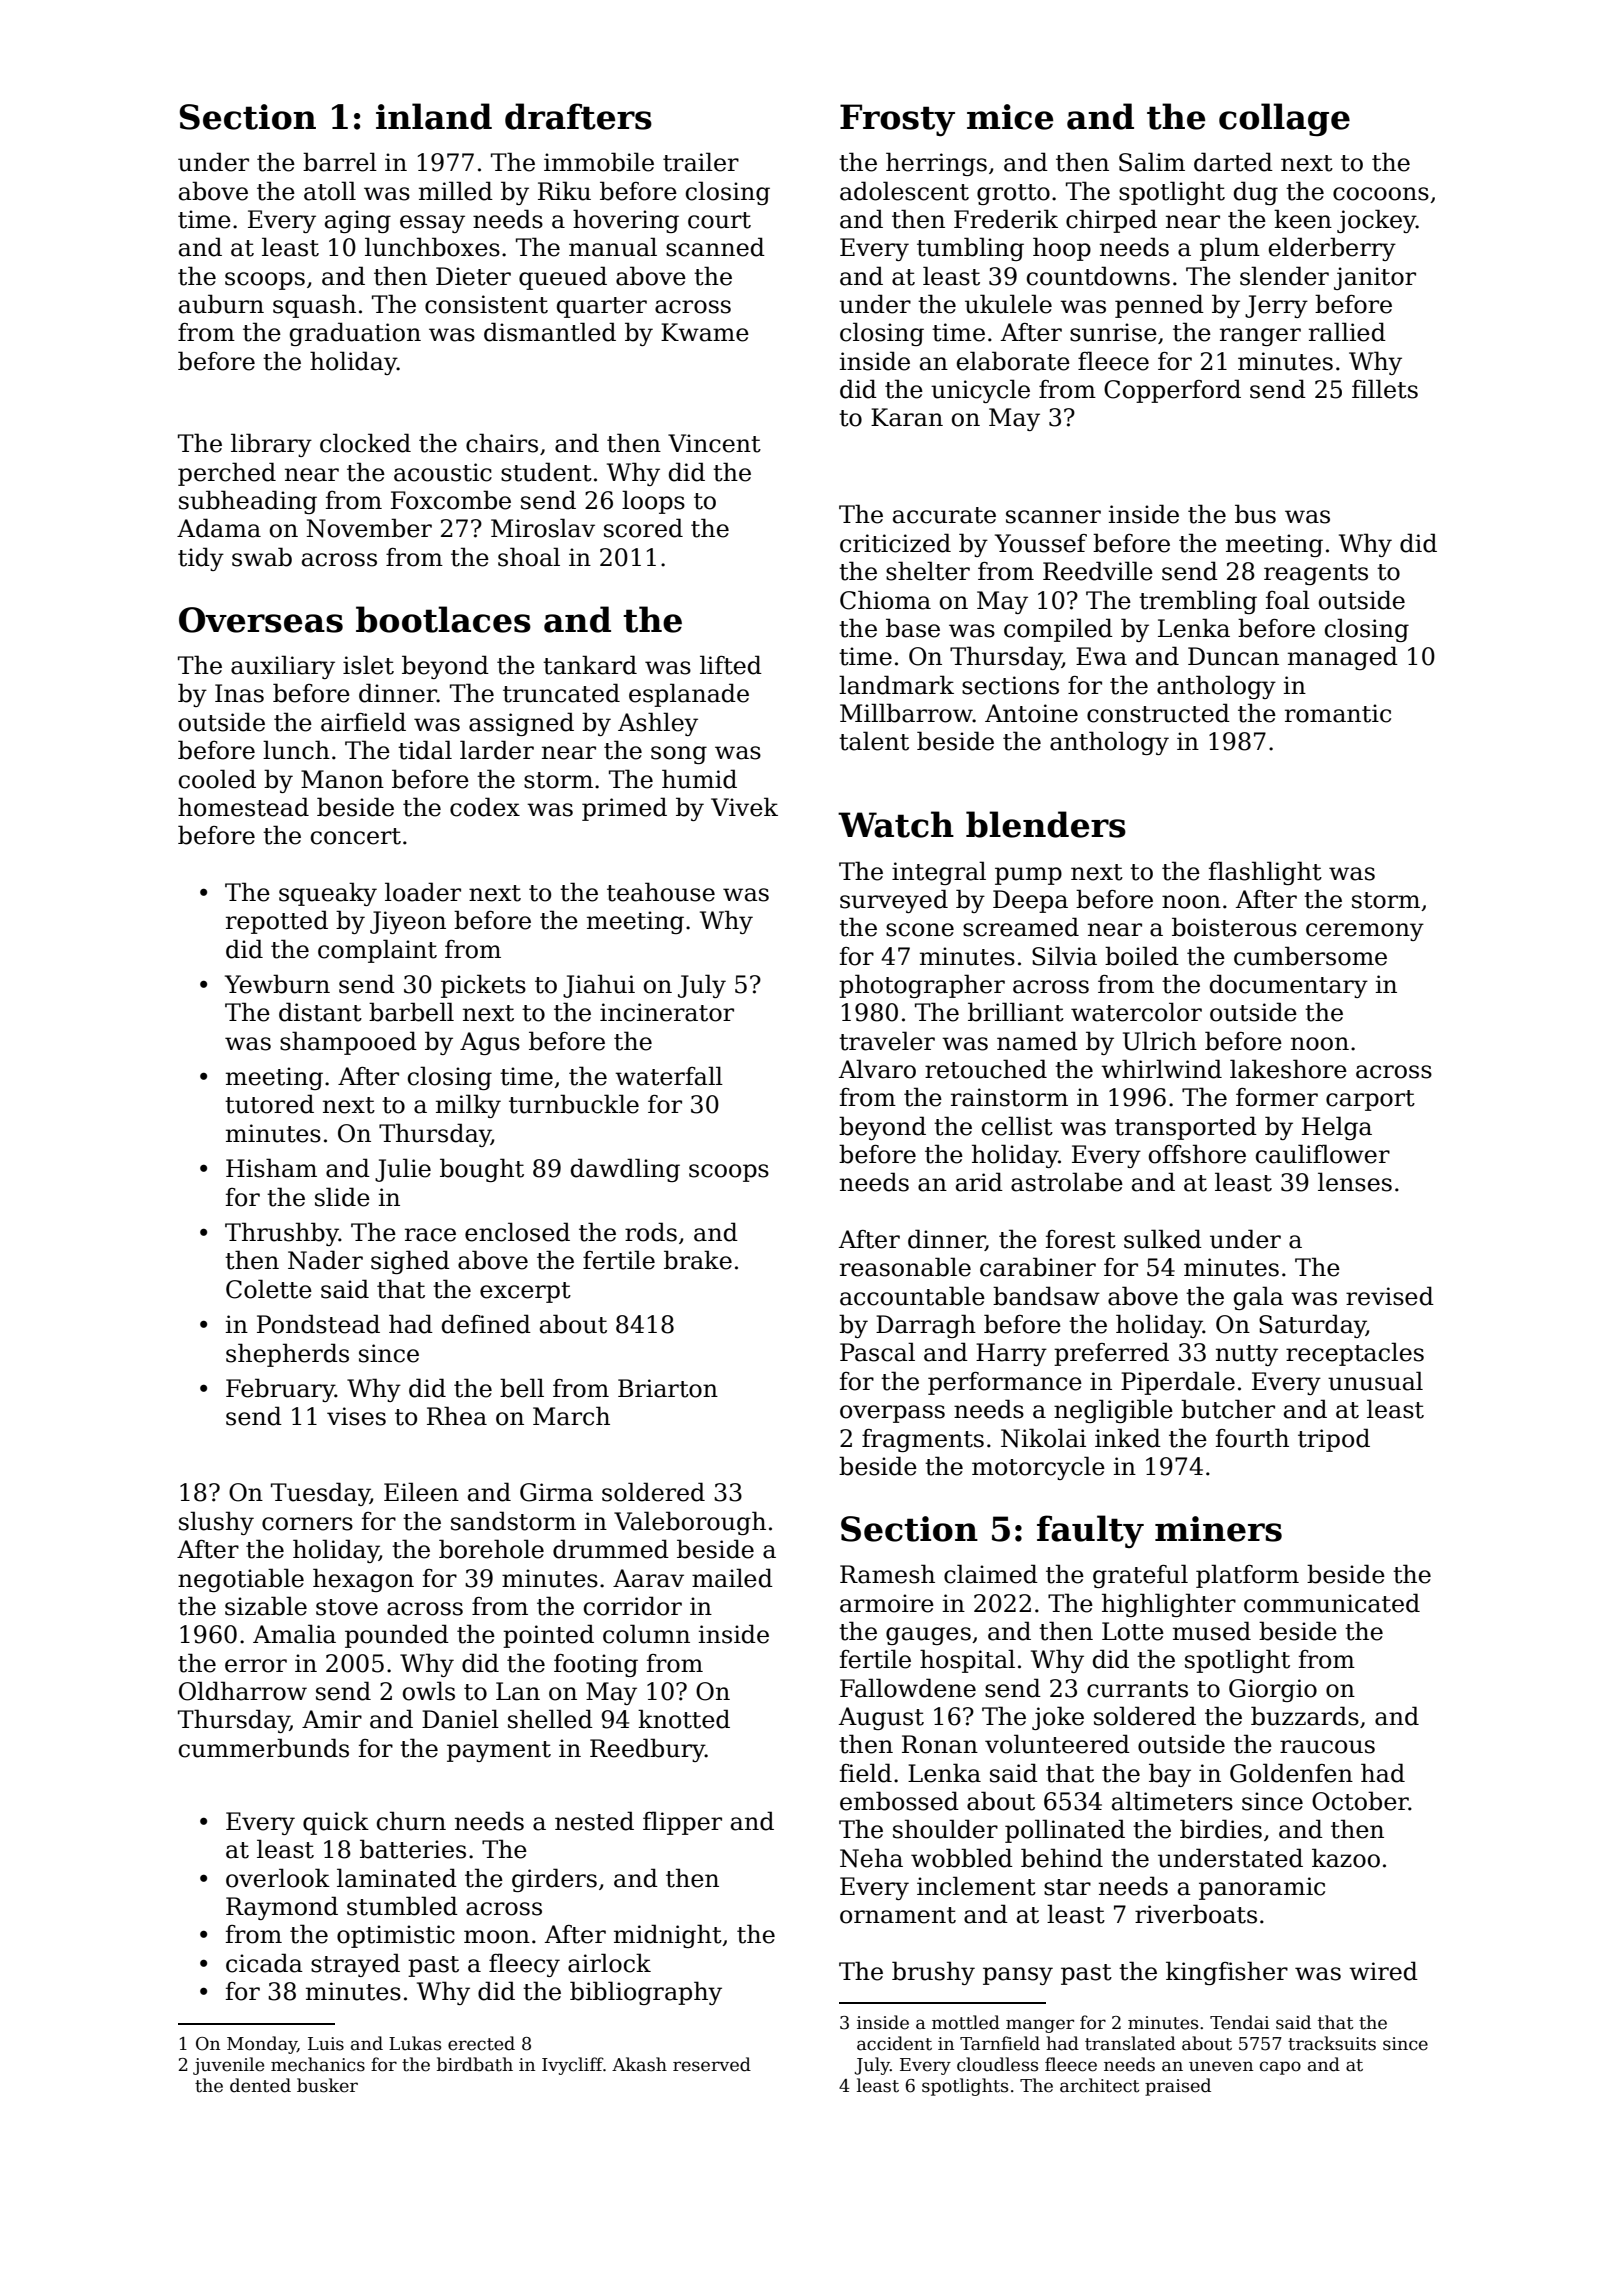 This screenshot has height=2292, width=1620. I want to click on barrel, so click(340, 162).
